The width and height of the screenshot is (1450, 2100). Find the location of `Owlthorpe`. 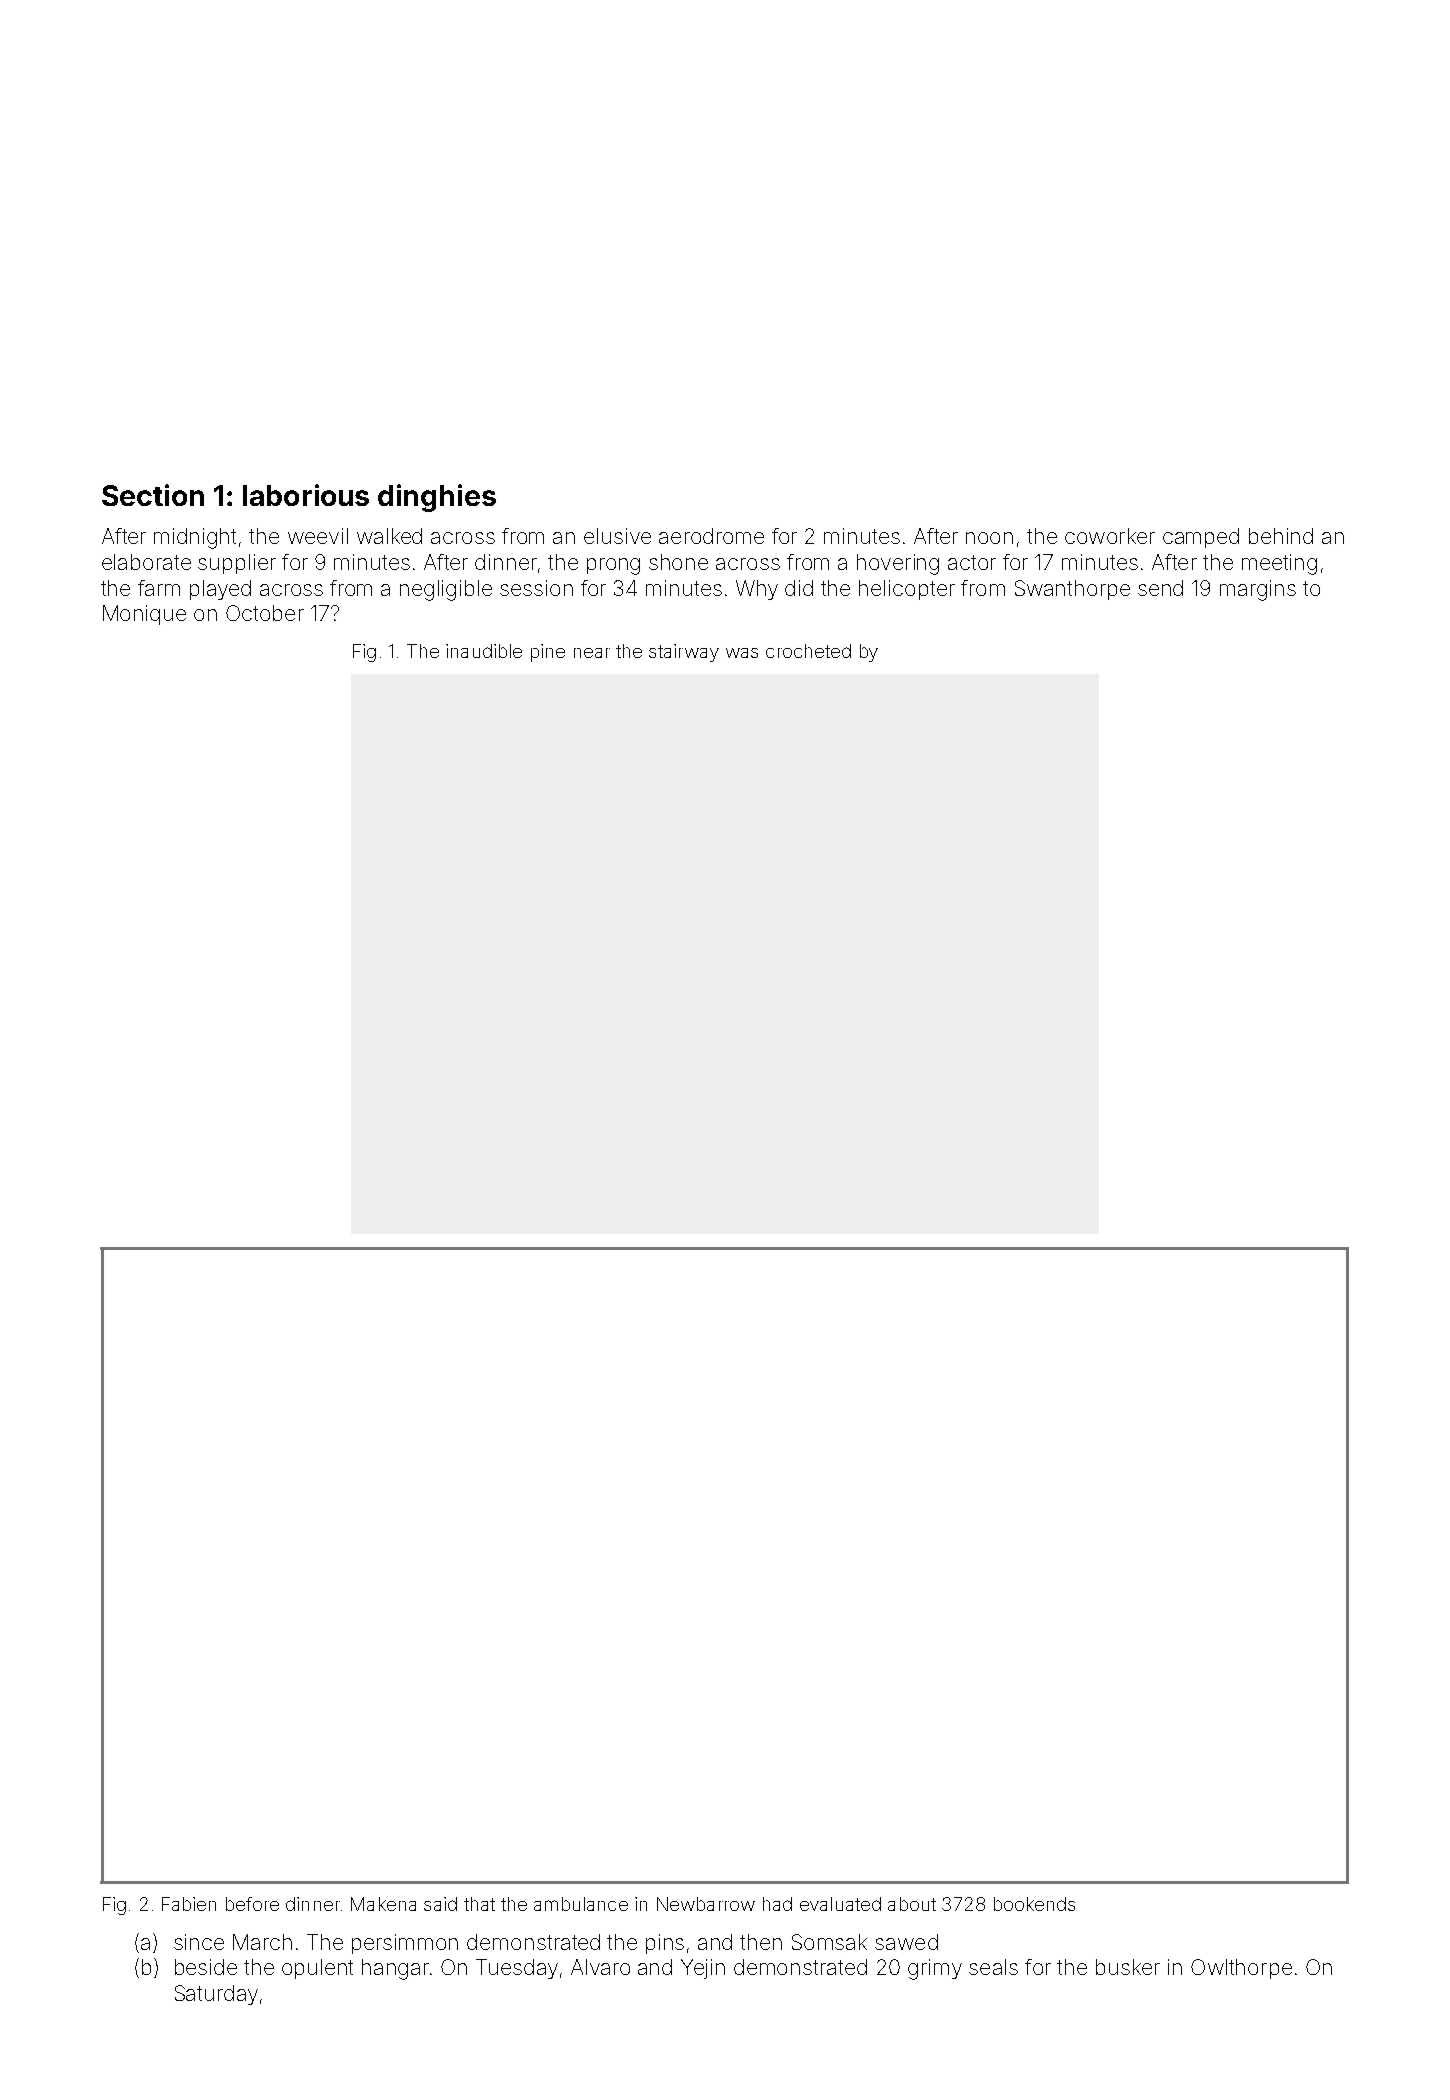

Owlthorpe is located at coordinates (1241, 1969).
